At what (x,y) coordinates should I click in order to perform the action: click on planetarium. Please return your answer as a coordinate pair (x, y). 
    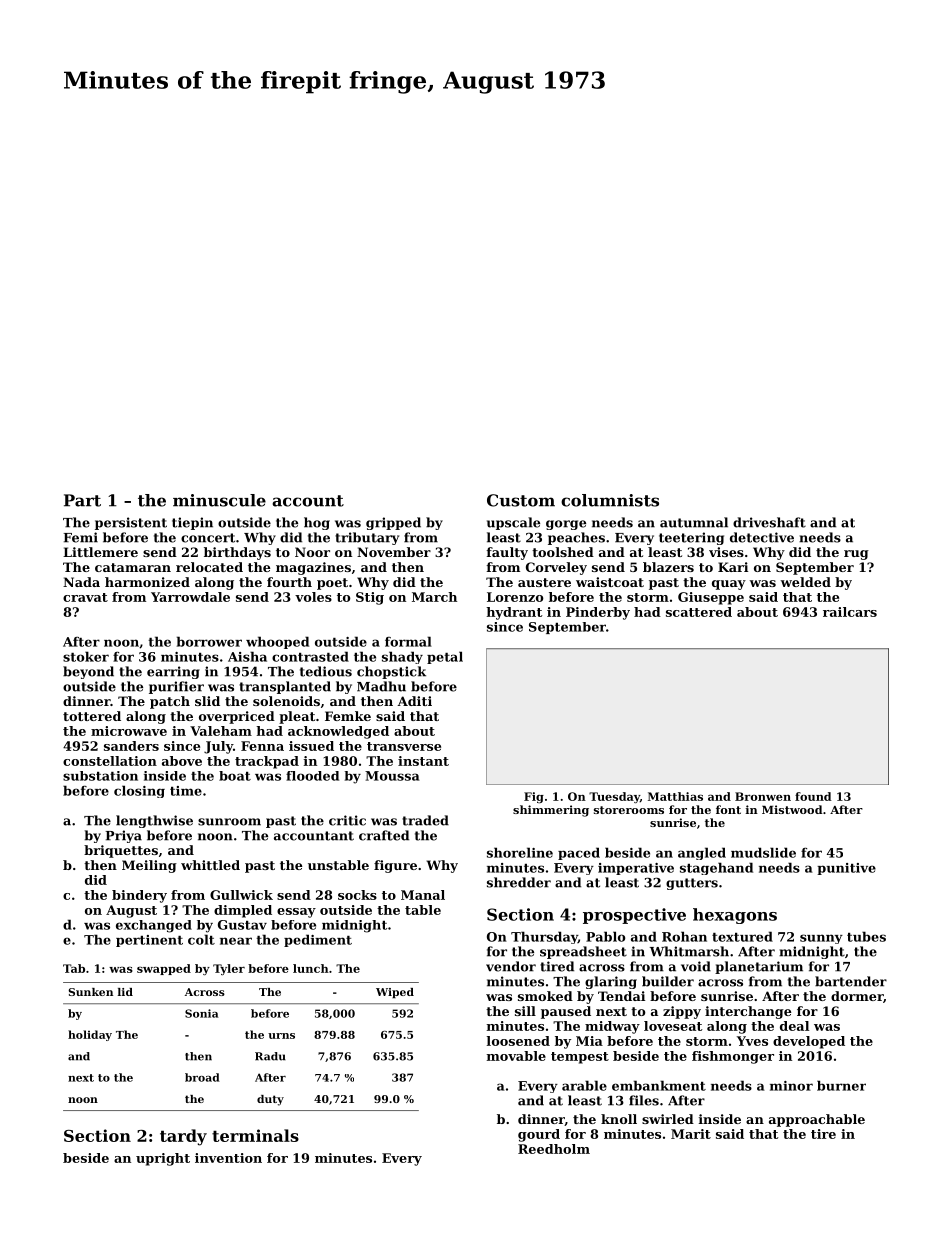
    Looking at the image, I should click on (759, 967).
